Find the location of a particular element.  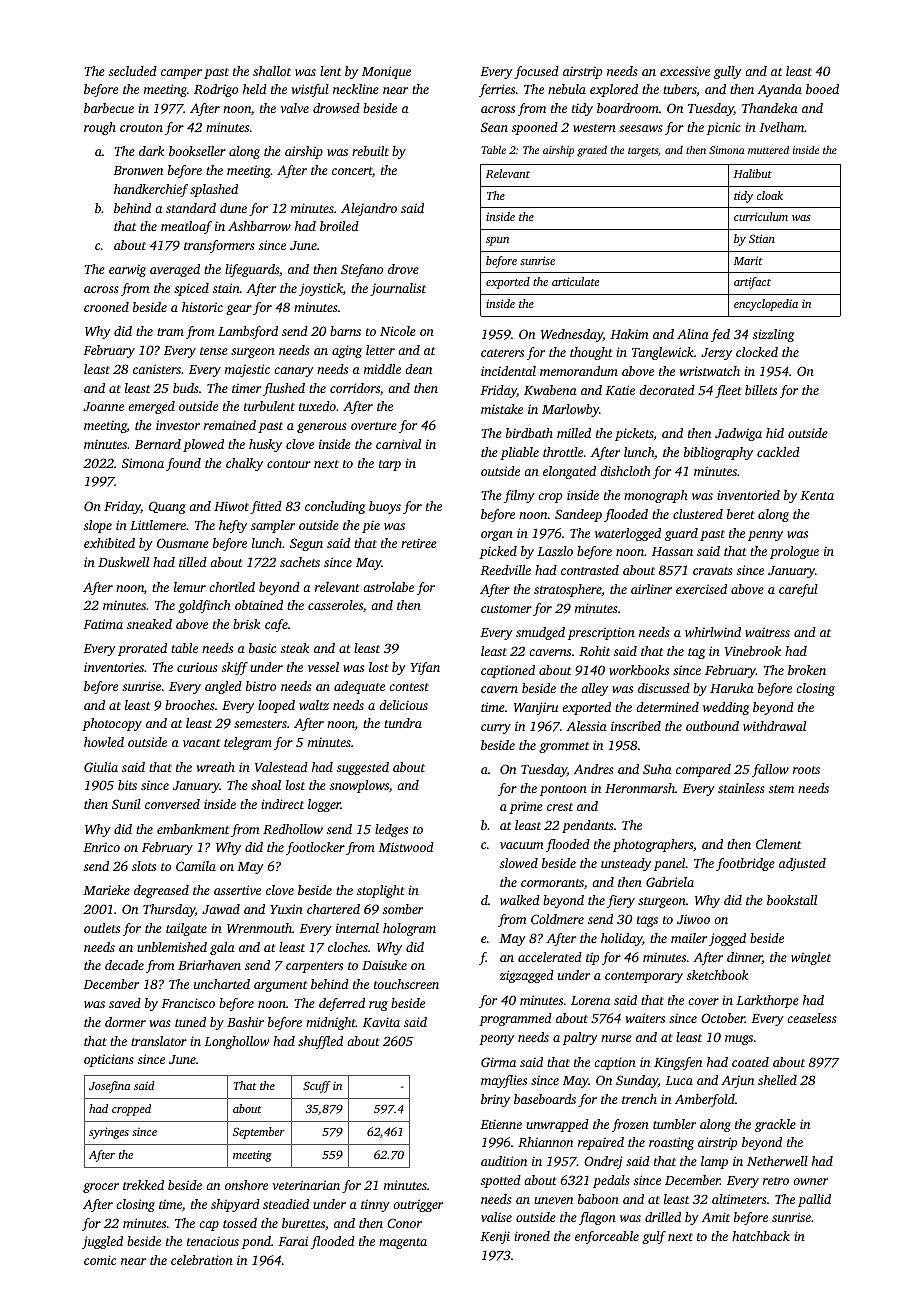

booed is located at coordinates (822, 89).
